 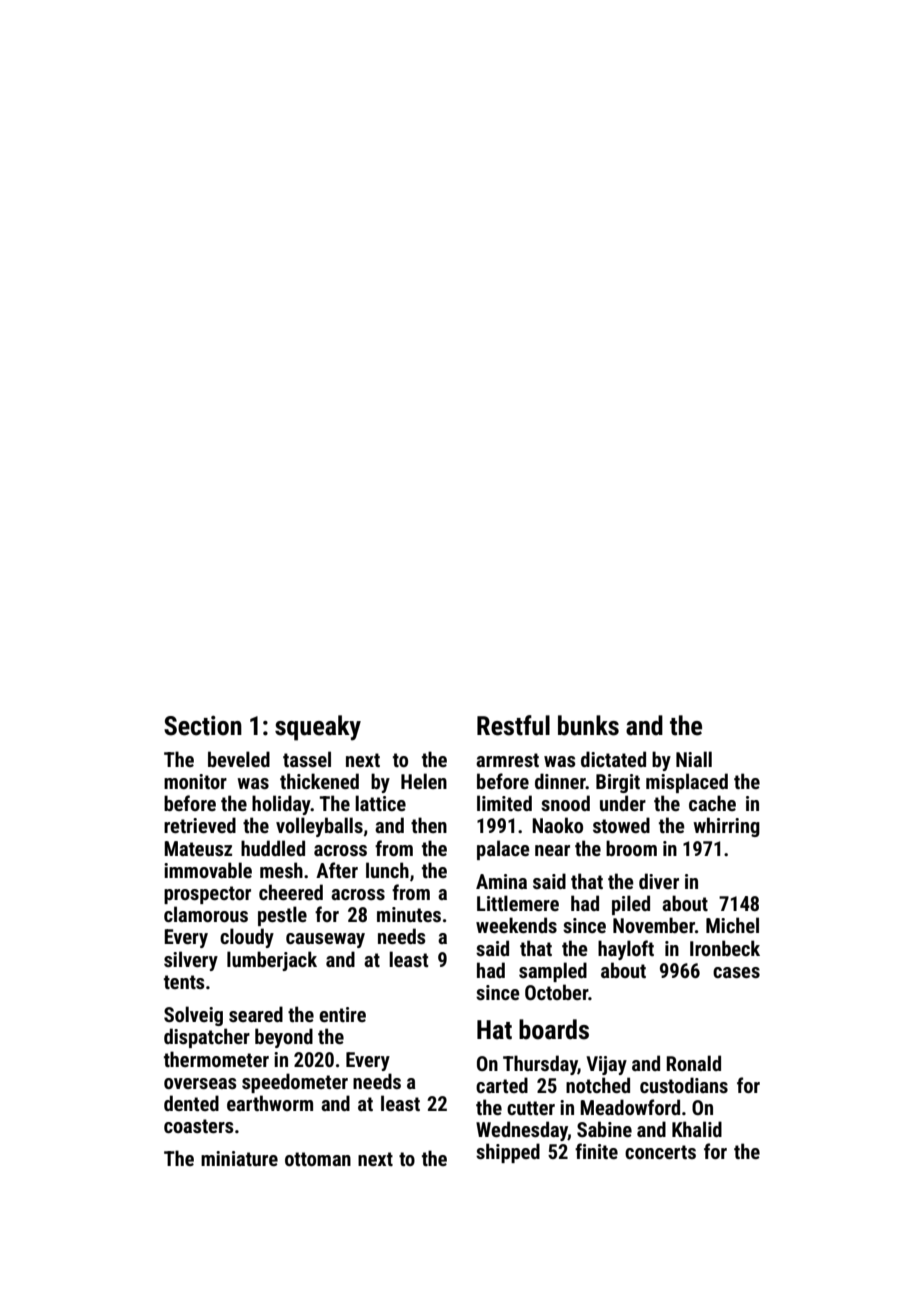 I want to click on entire, so click(x=342, y=1014).
